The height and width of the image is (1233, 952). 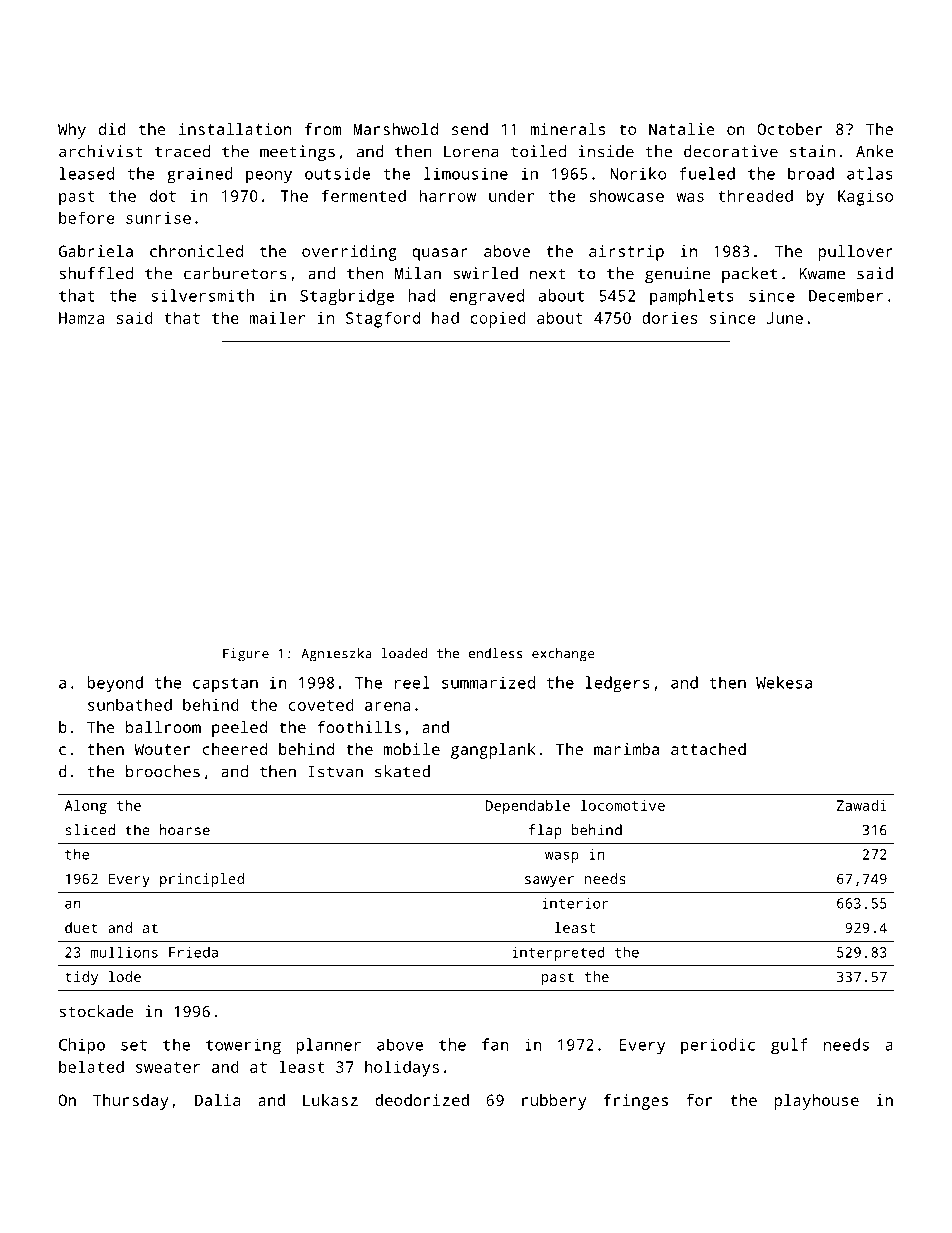 I want to click on swirled, so click(x=485, y=273).
